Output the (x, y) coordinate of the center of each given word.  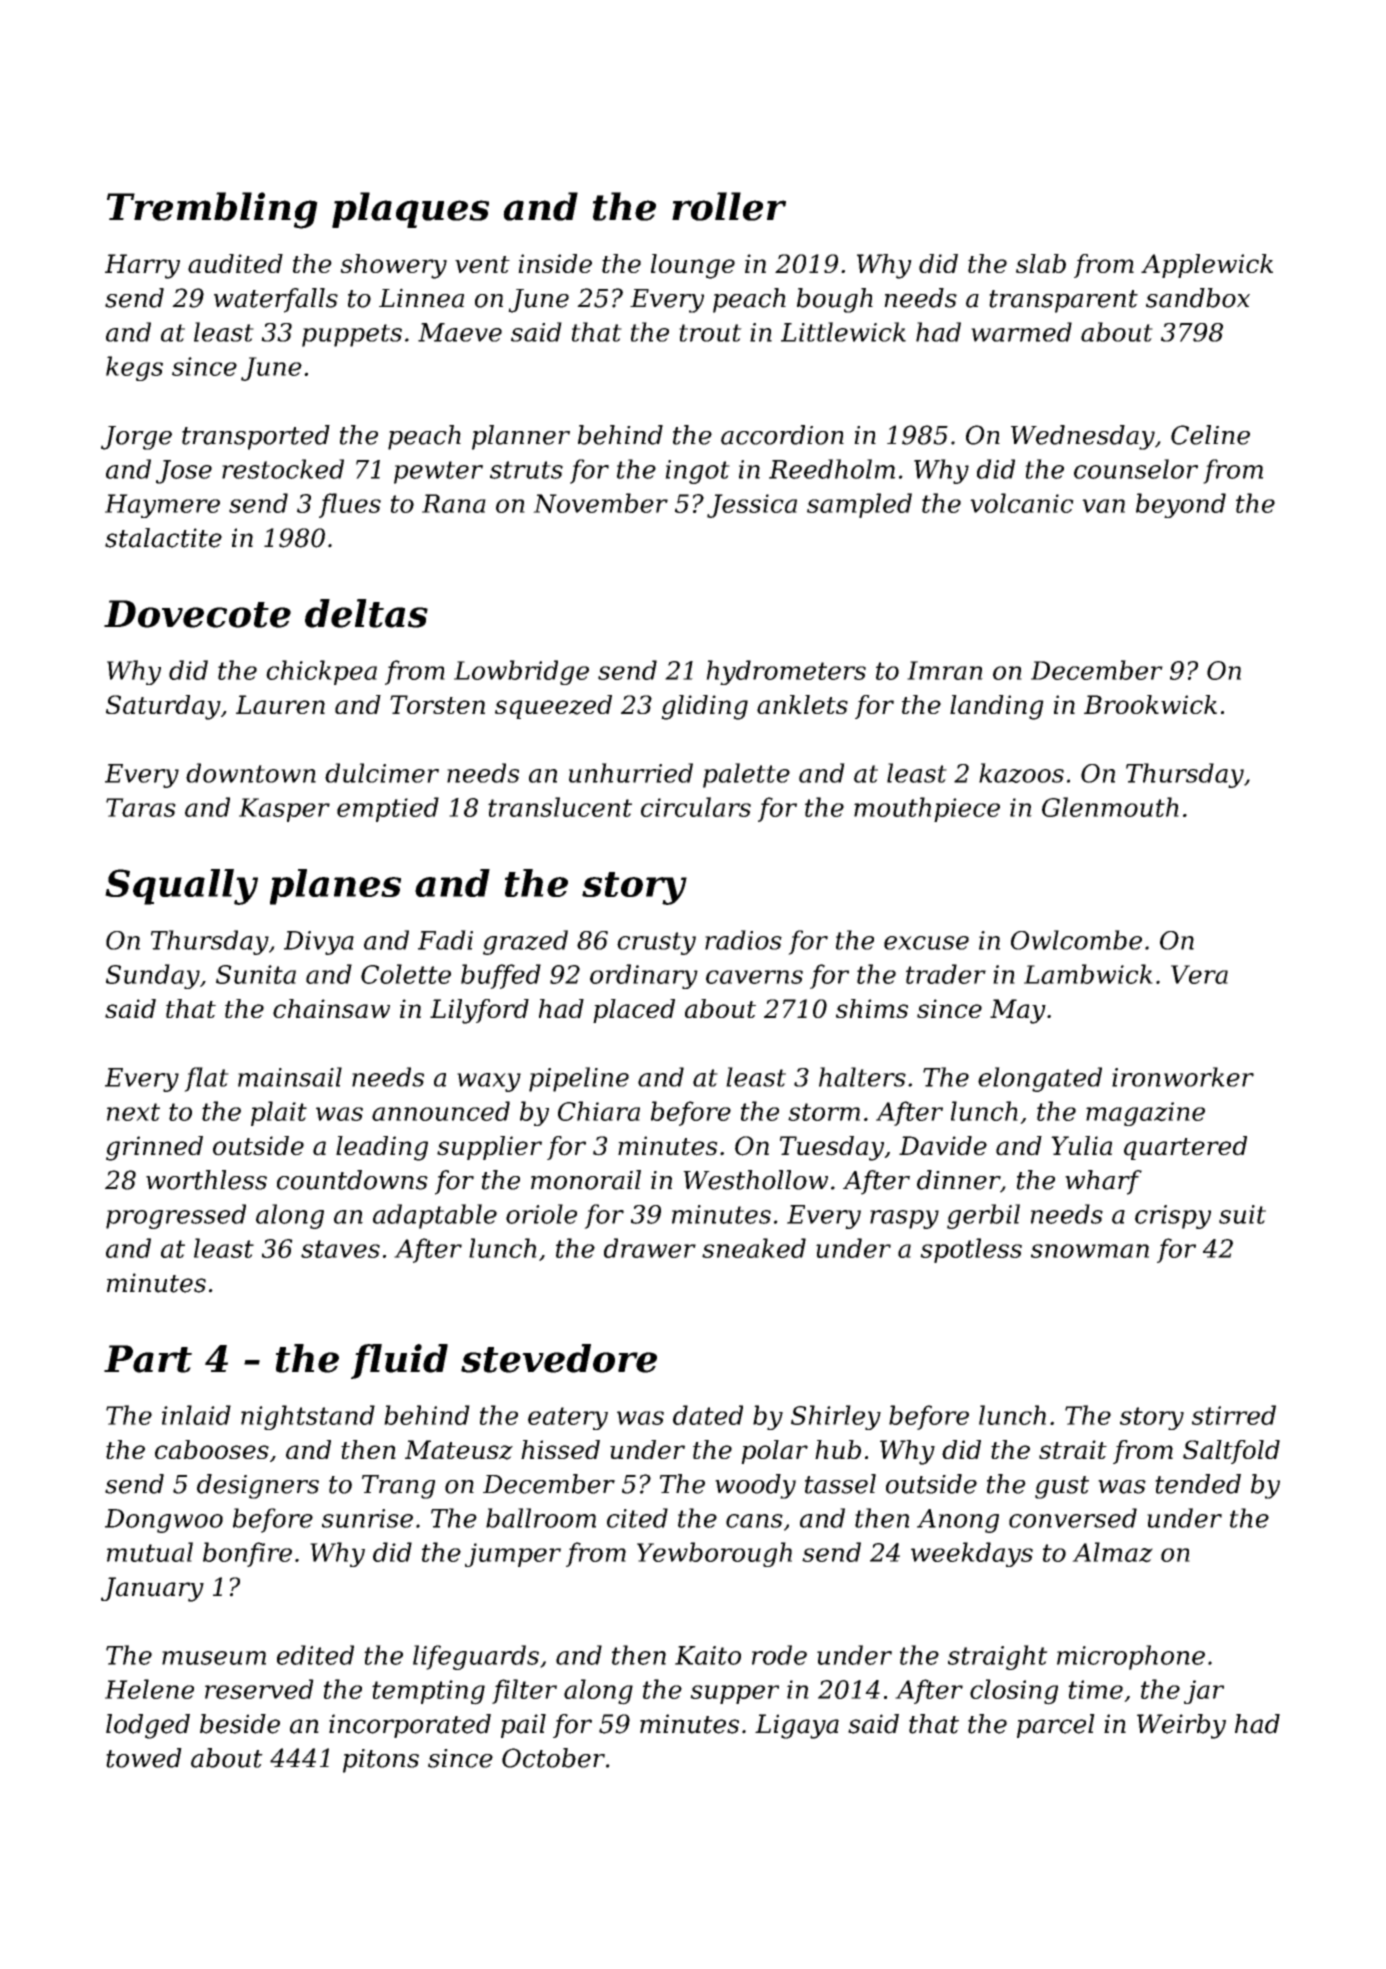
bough (835, 300)
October (553, 1758)
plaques (410, 210)
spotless (971, 1250)
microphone (1131, 1657)
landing (997, 707)
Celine (1210, 435)
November (600, 503)
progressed (176, 1216)
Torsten (437, 704)
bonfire (247, 1554)
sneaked (754, 1248)
